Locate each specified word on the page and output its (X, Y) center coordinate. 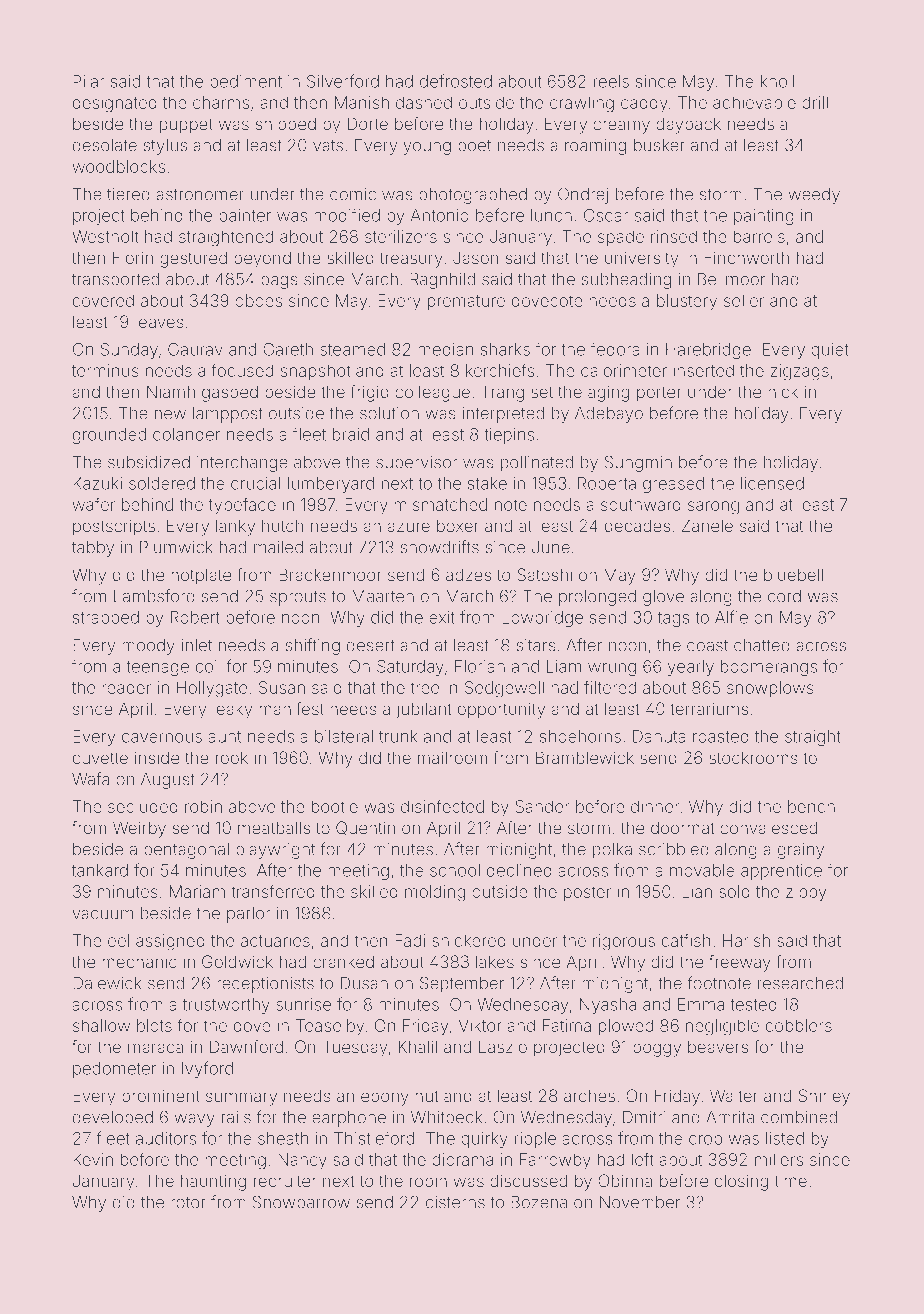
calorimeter (624, 370)
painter (245, 217)
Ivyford (207, 1069)
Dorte (368, 123)
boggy (657, 1049)
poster (587, 893)
